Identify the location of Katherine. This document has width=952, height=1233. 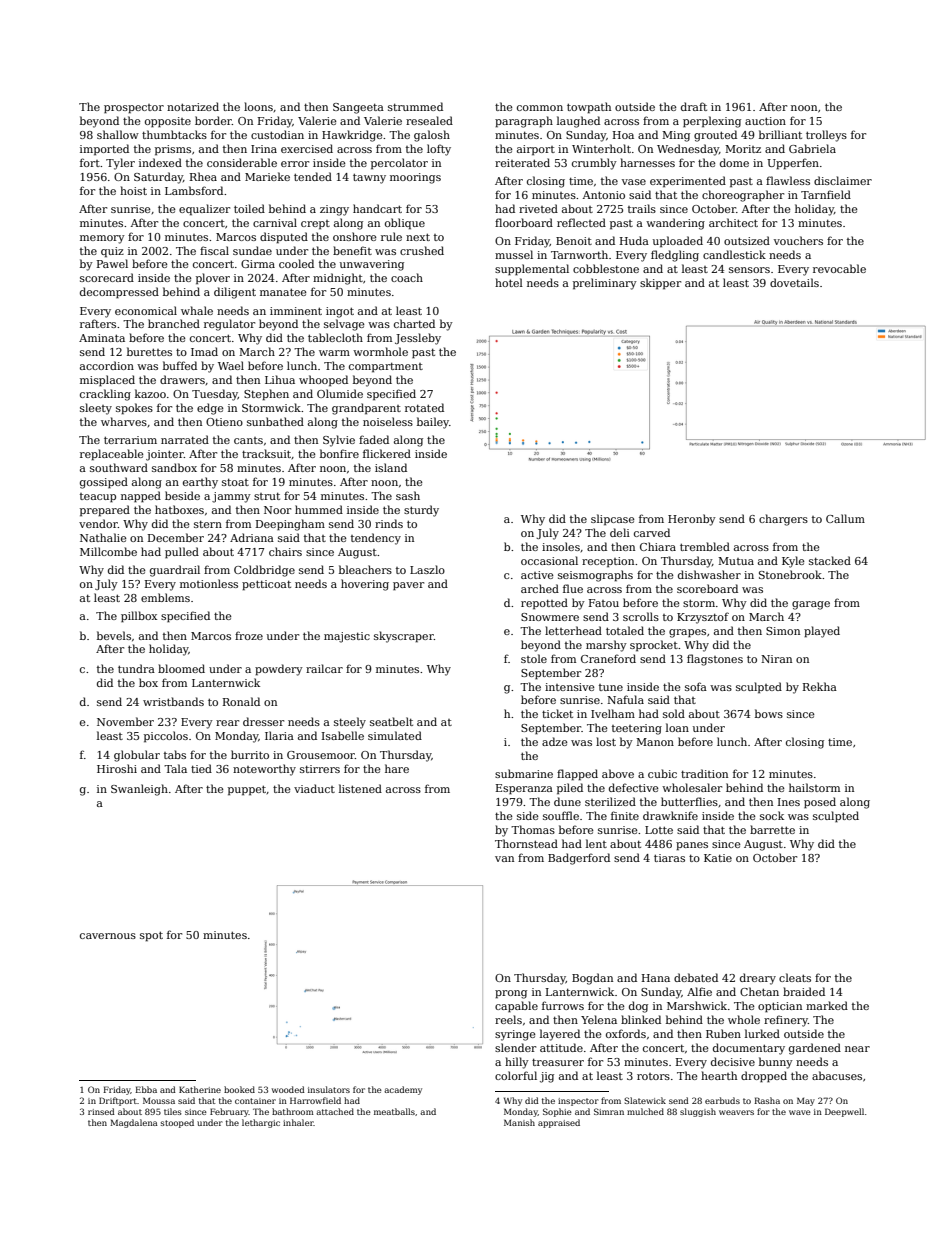
(200, 1089).
